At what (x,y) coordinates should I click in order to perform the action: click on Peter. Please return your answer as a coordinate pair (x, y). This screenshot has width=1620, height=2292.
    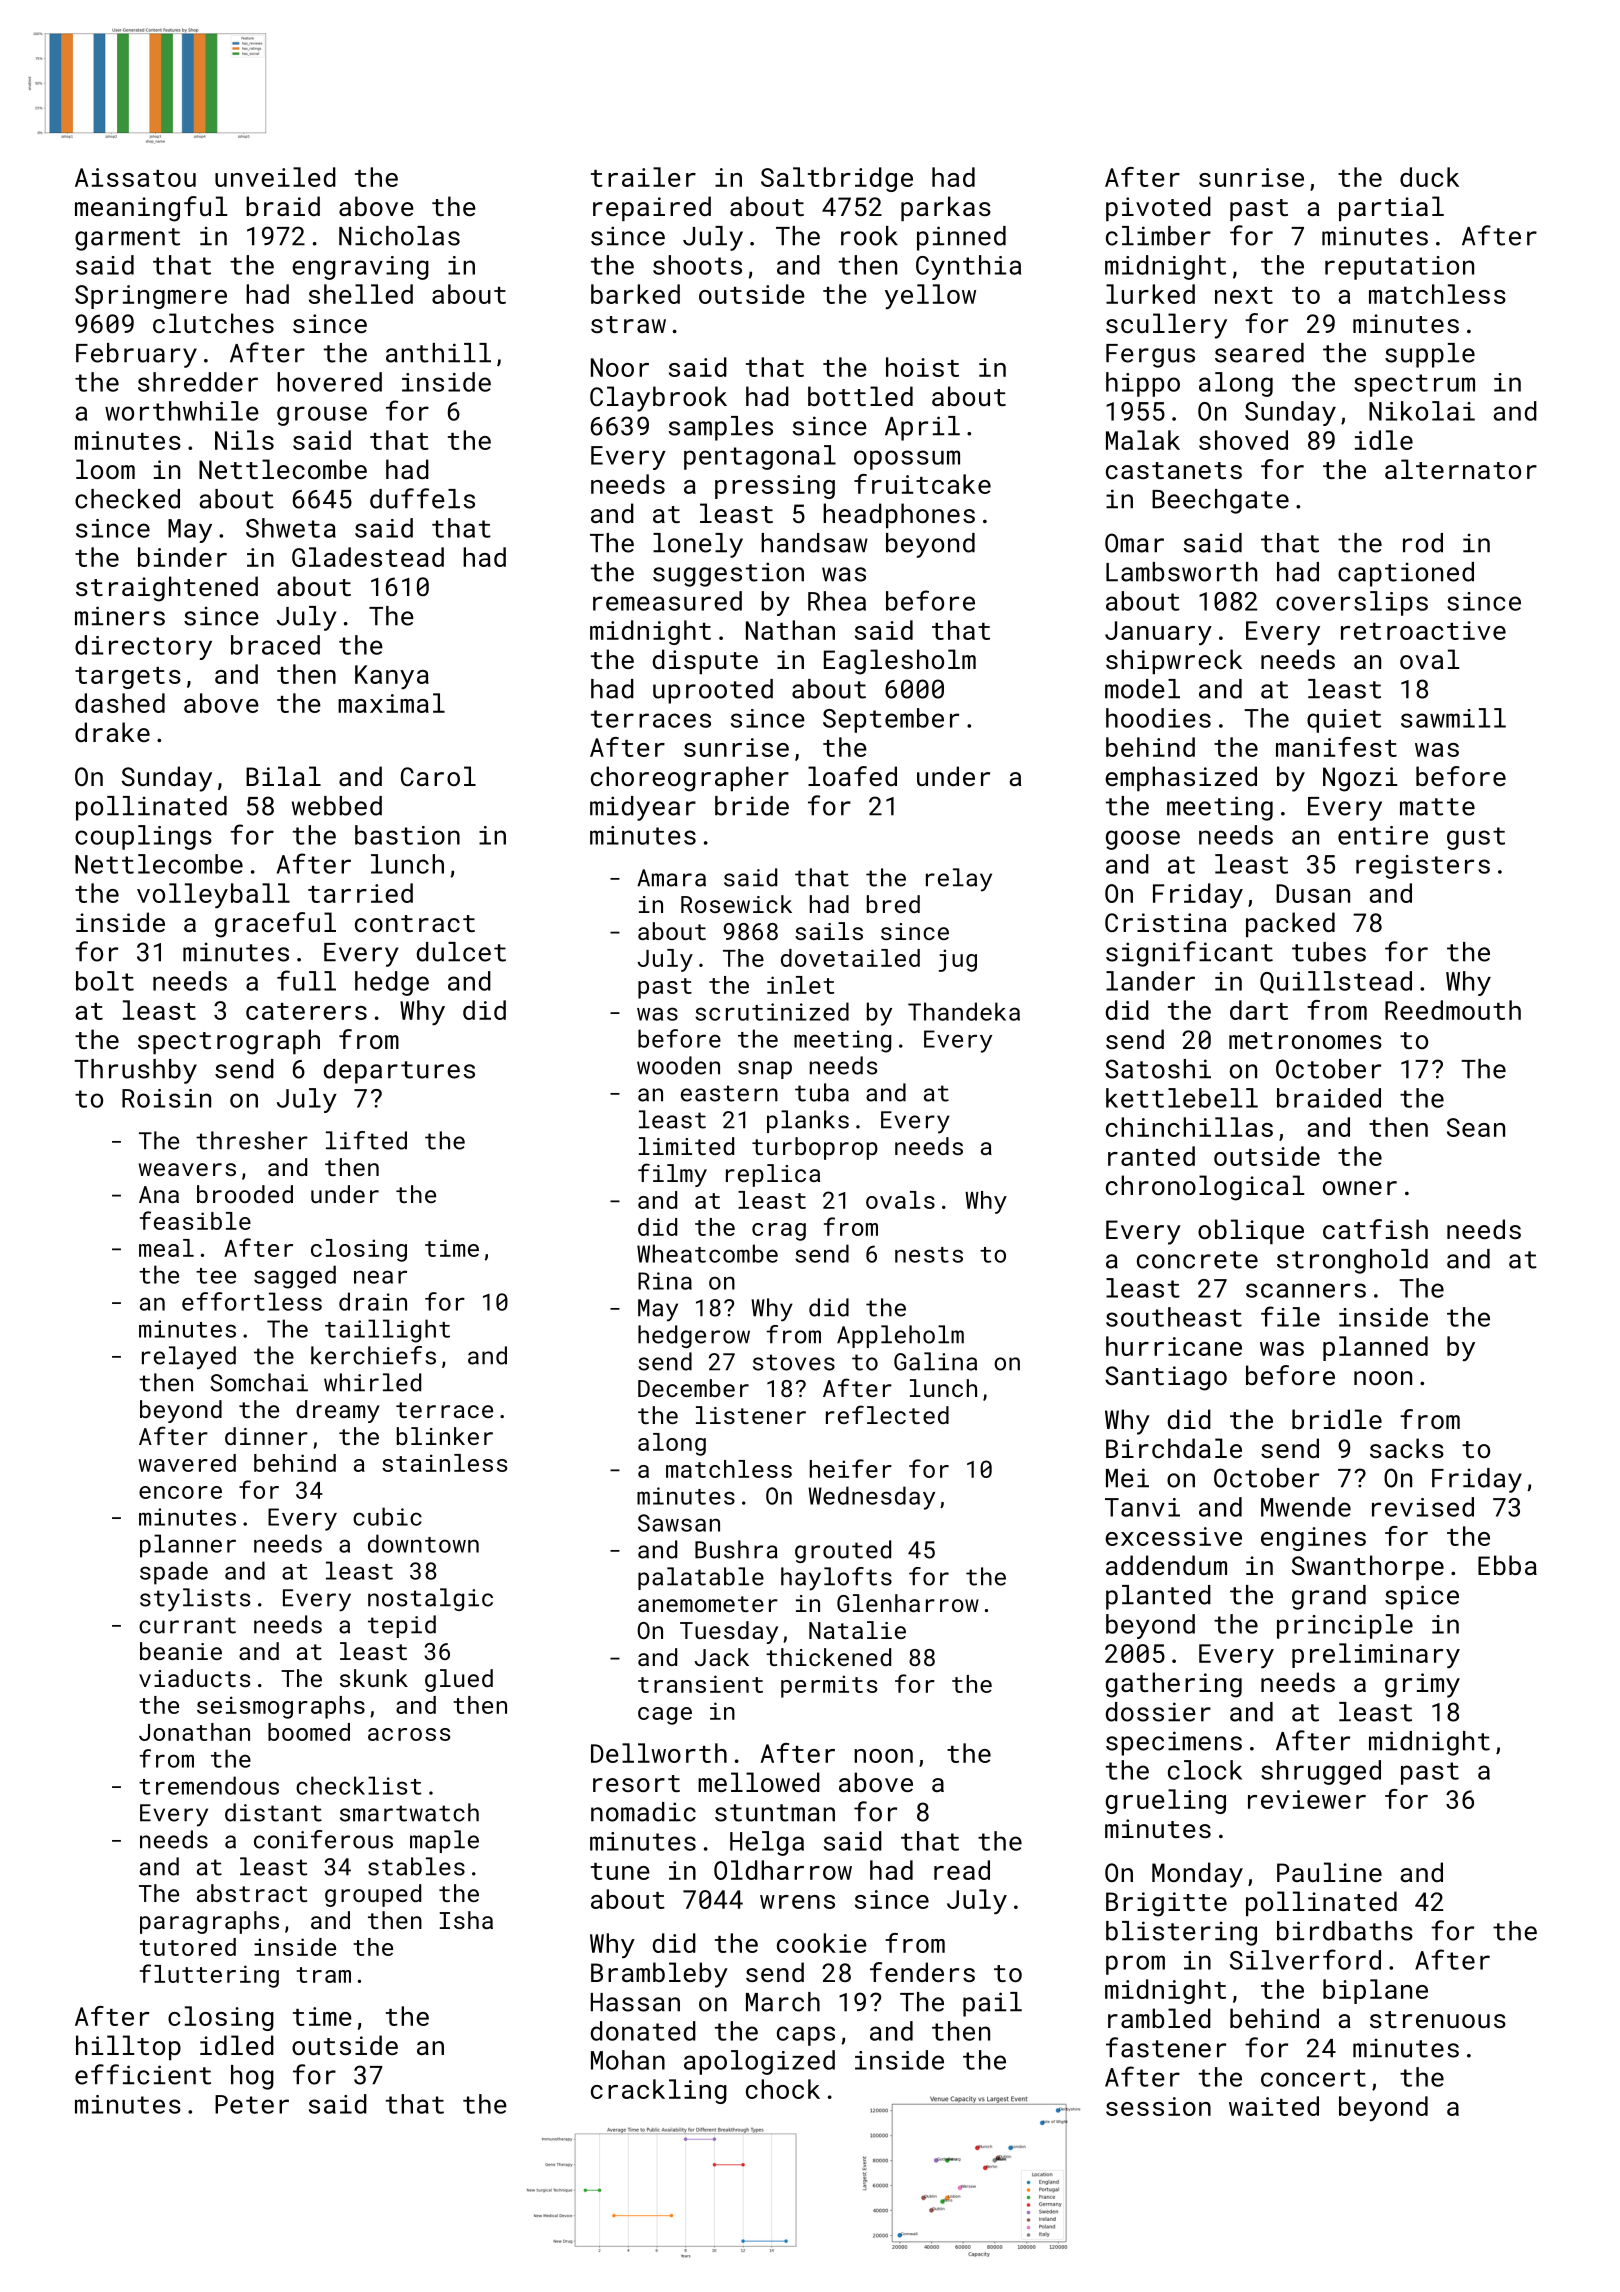
    Looking at the image, I should click on (252, 2104).
